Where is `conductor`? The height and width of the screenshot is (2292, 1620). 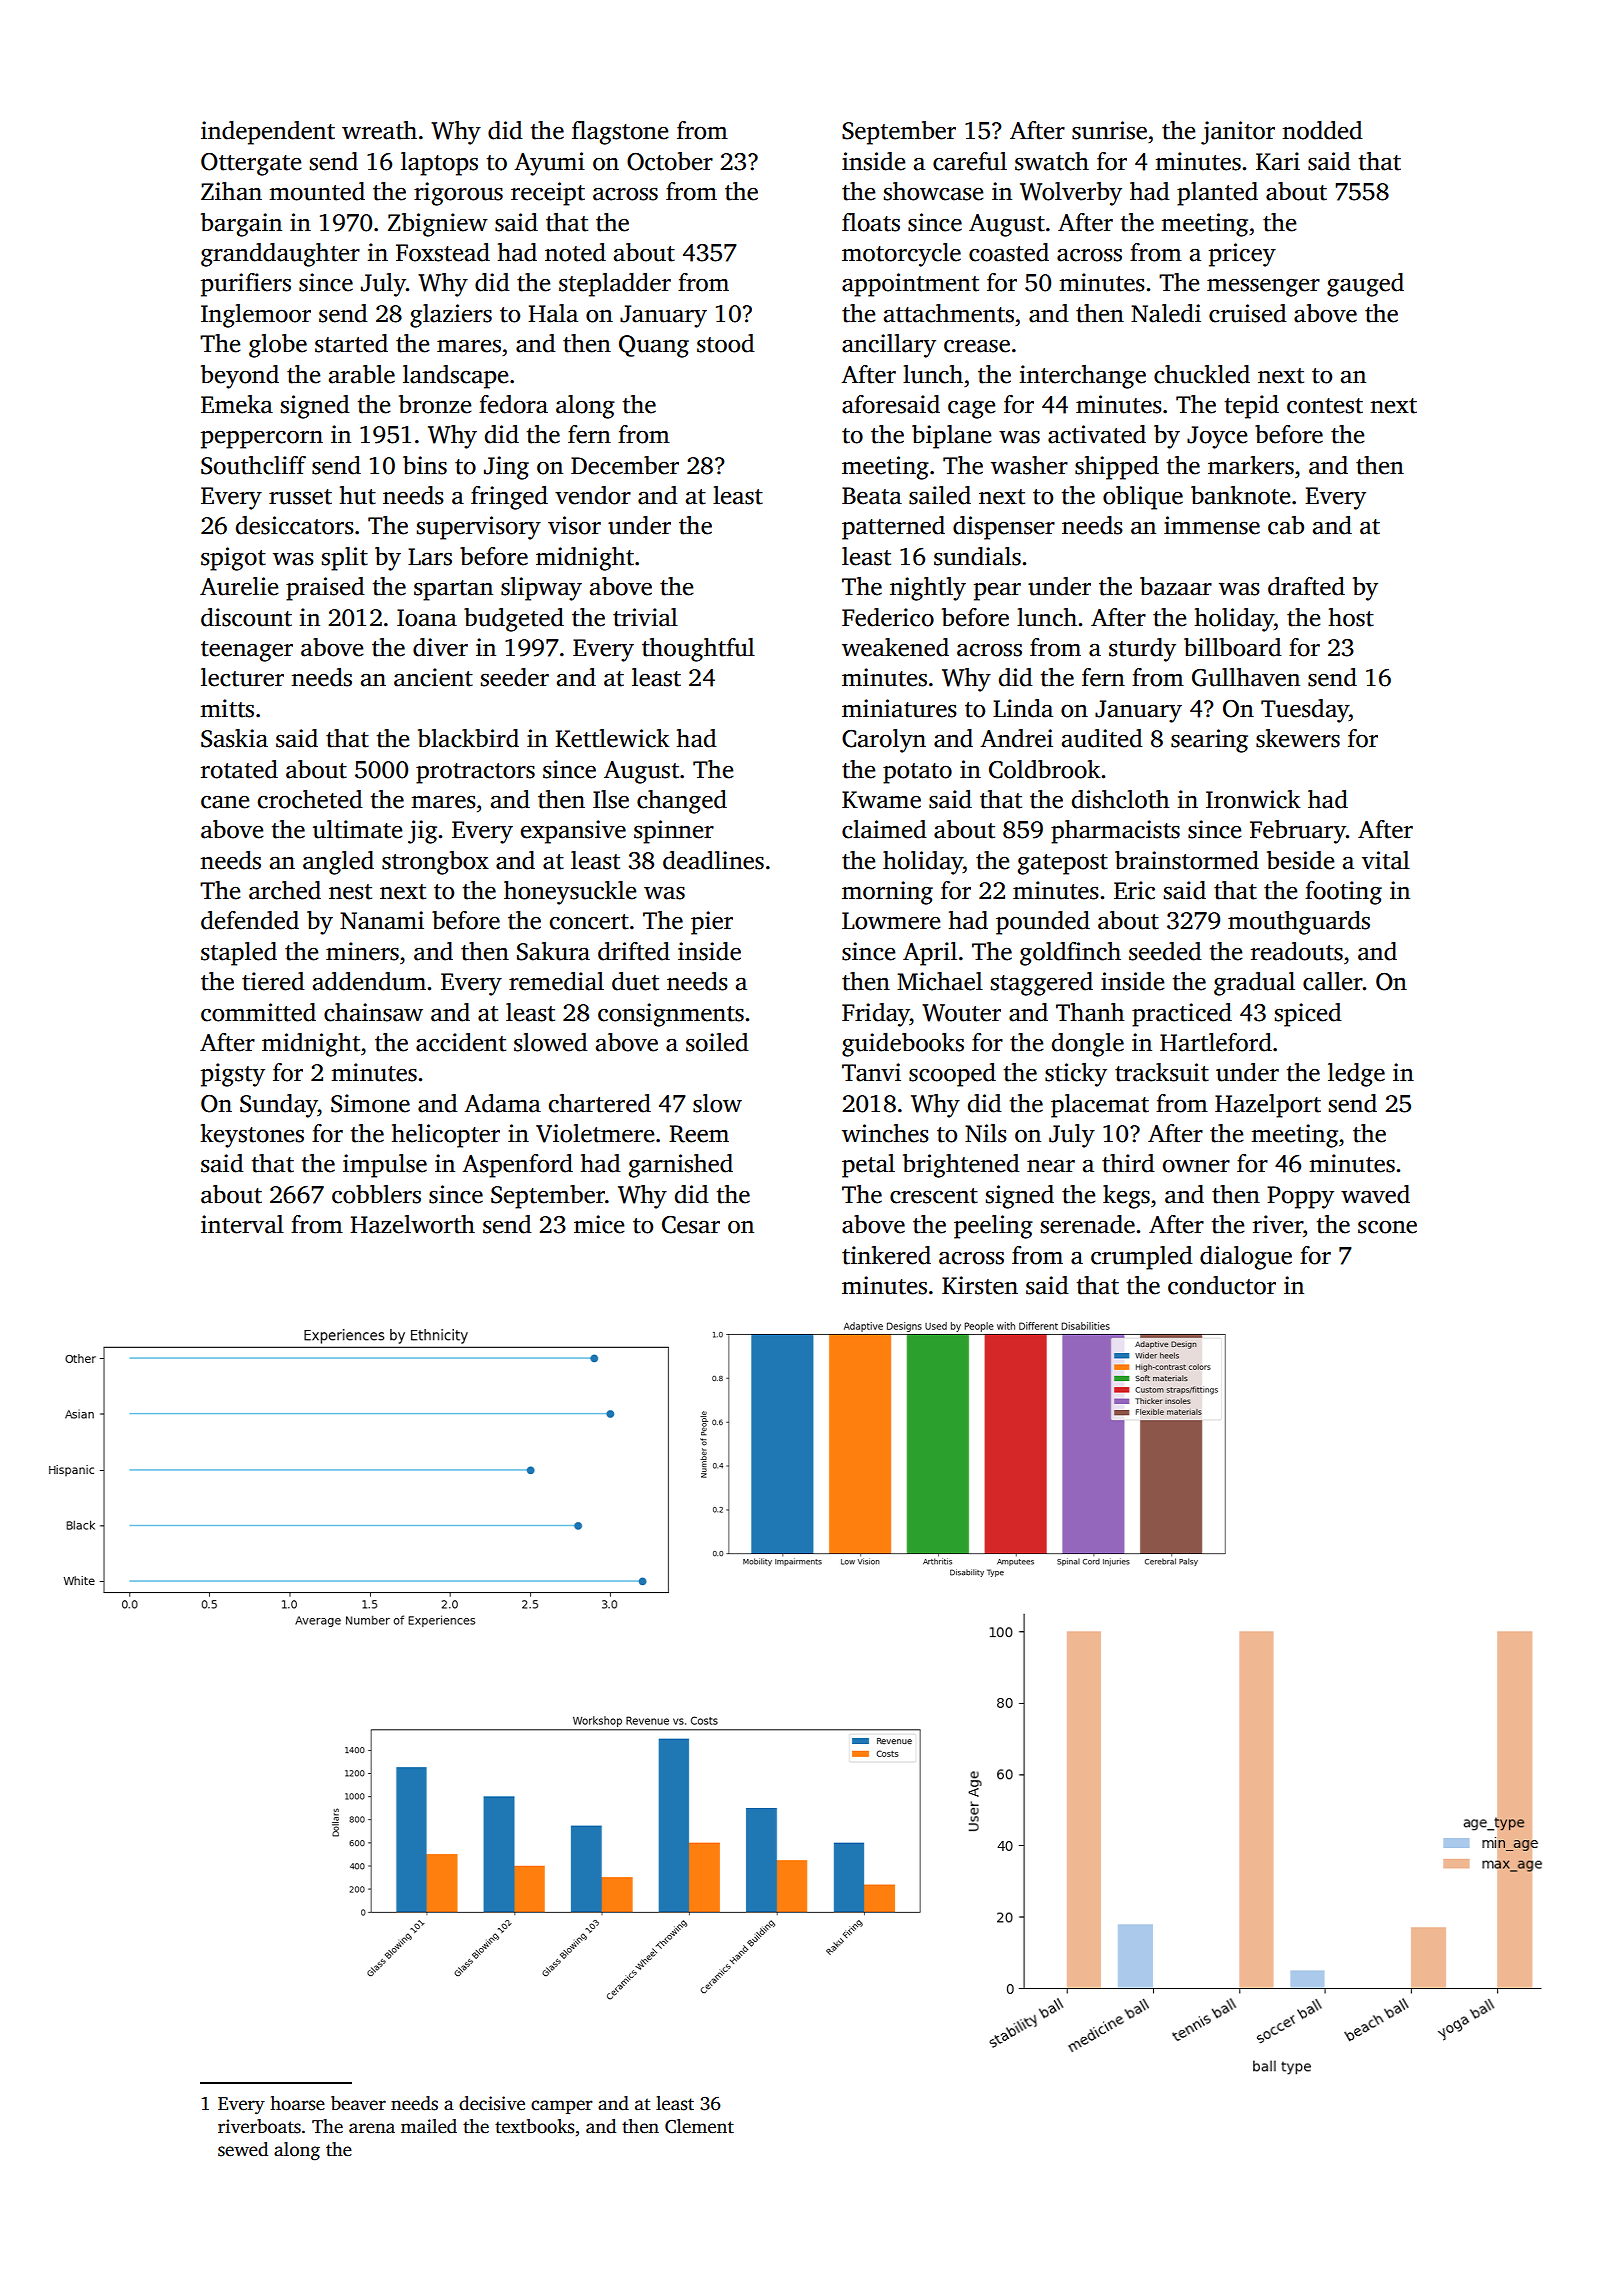 conductor is located at coordinates (1222, 1285).
